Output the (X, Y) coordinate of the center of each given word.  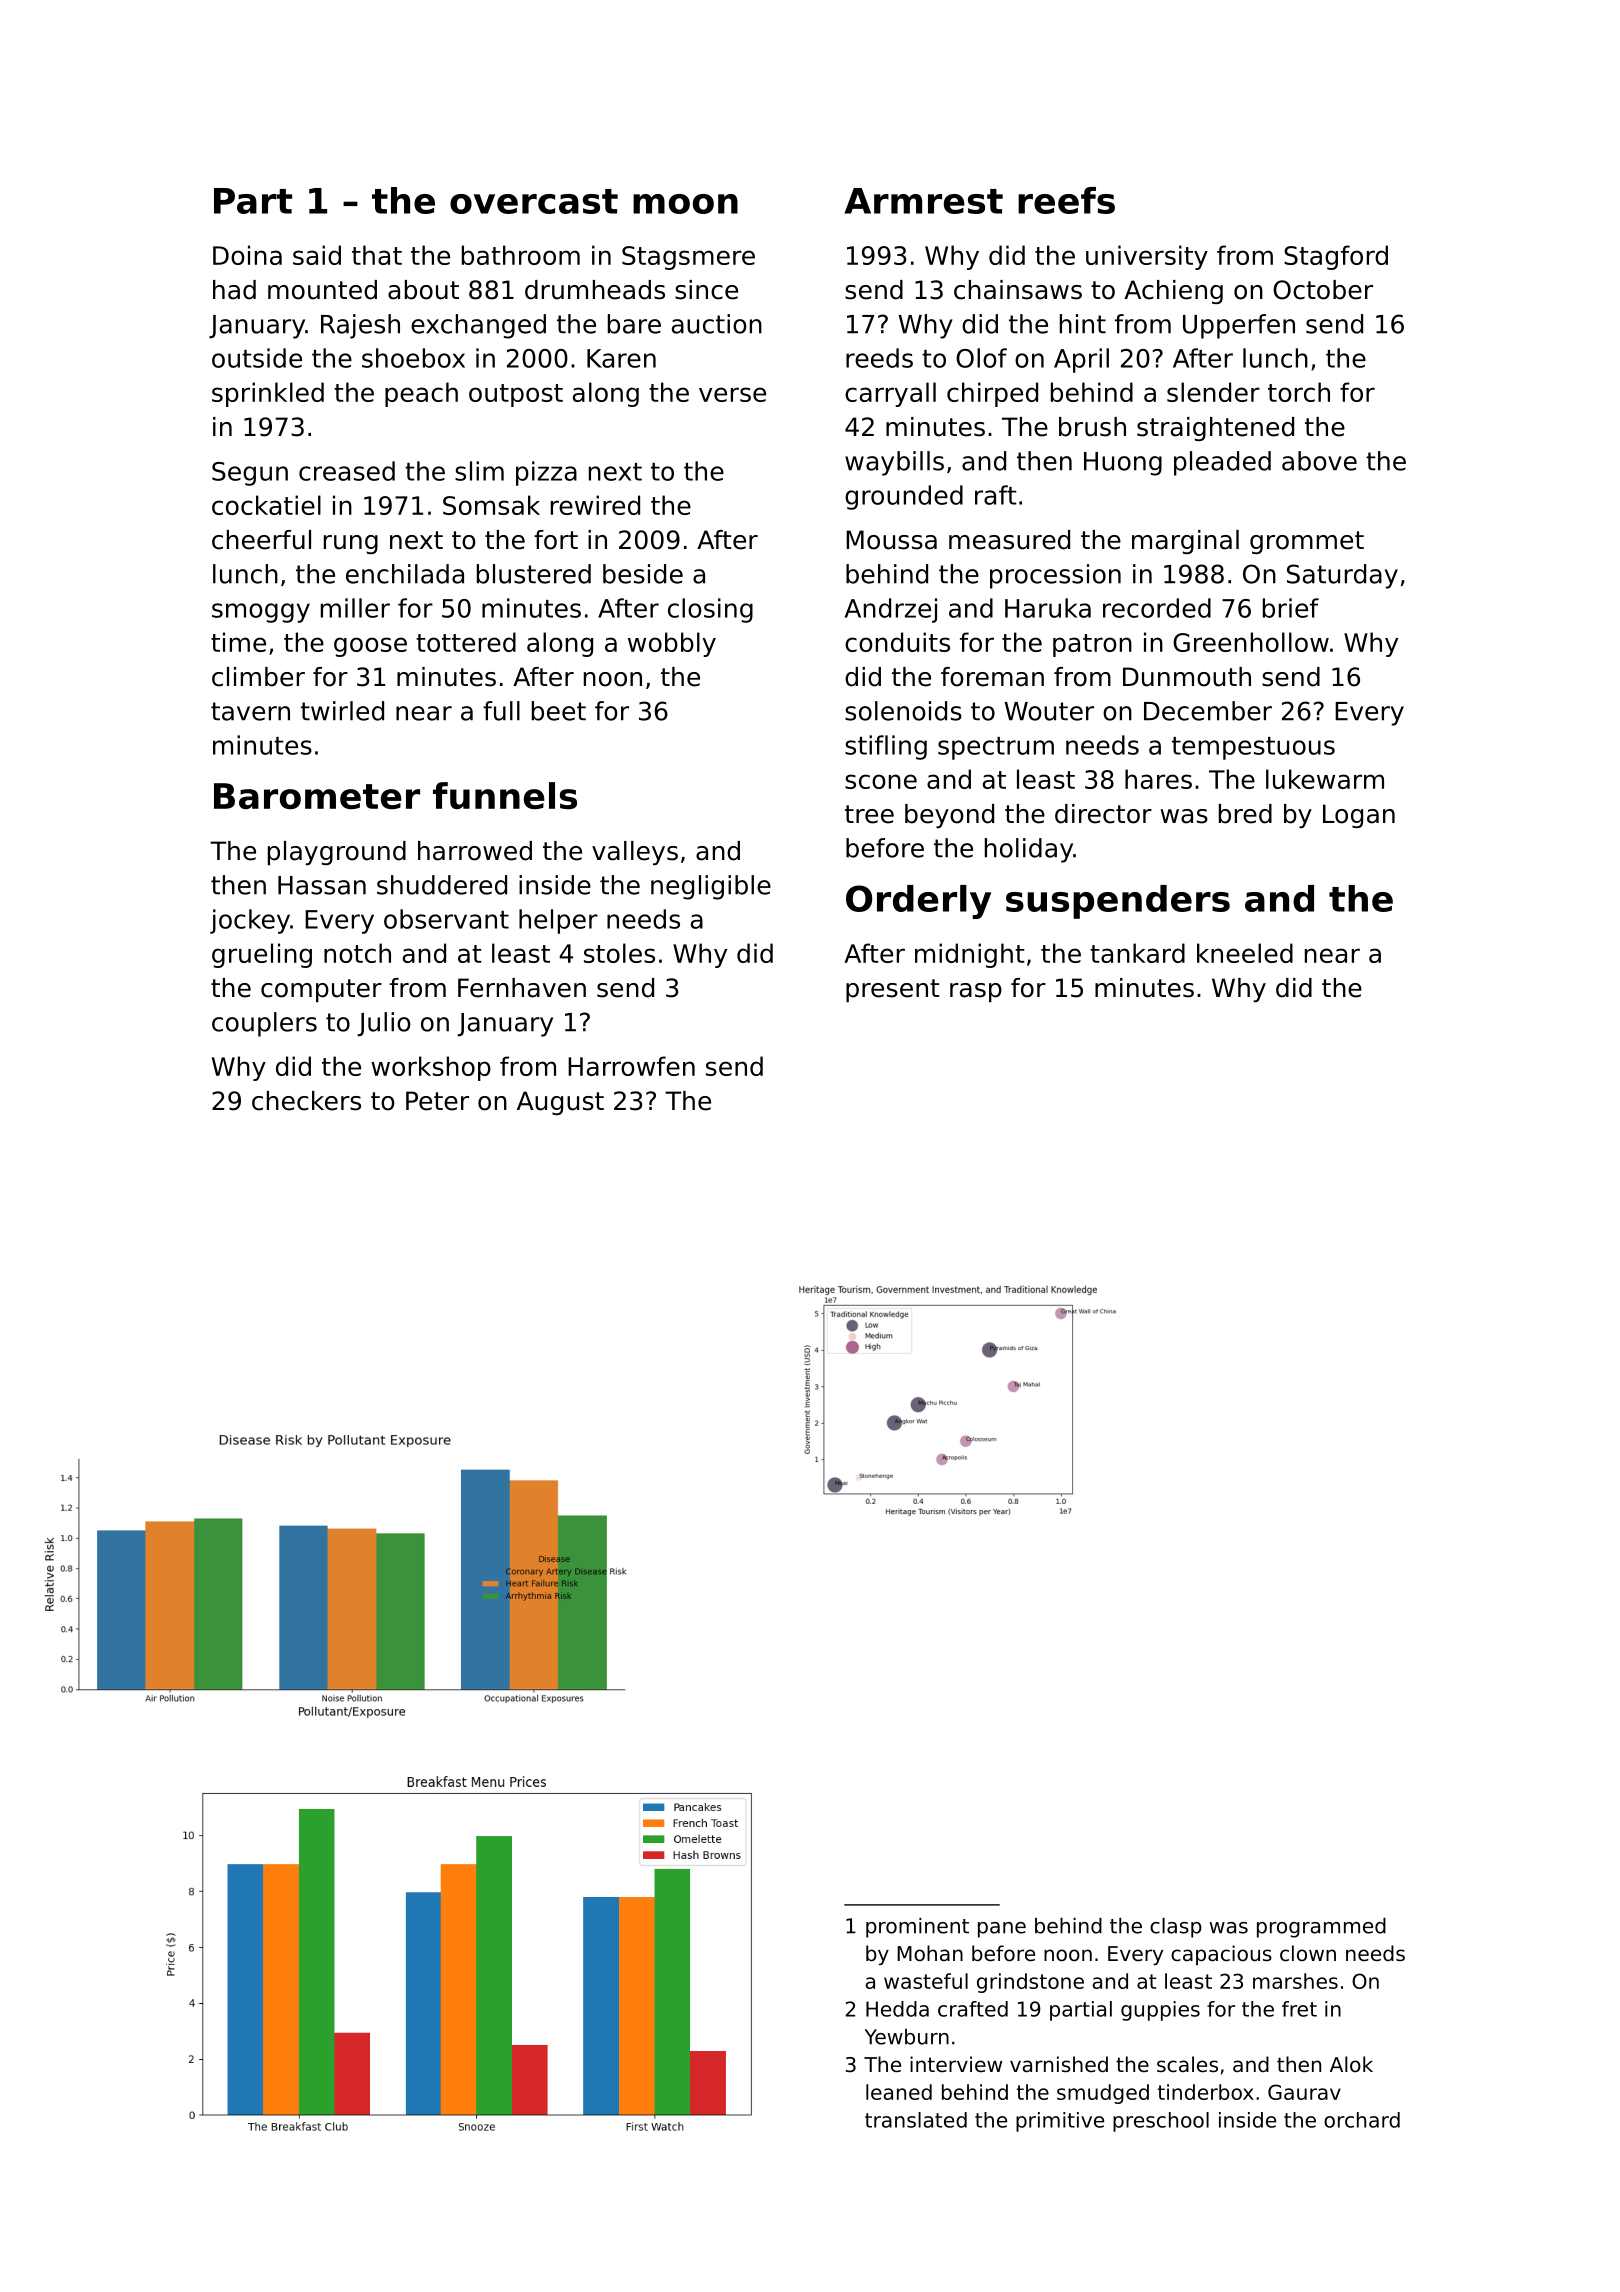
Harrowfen (631, 1066)
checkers (306, 1101)
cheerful (261, 540)
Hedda (897, 2009)
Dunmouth (1187, 677)
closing (710, 610)
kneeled (1245, 953)
